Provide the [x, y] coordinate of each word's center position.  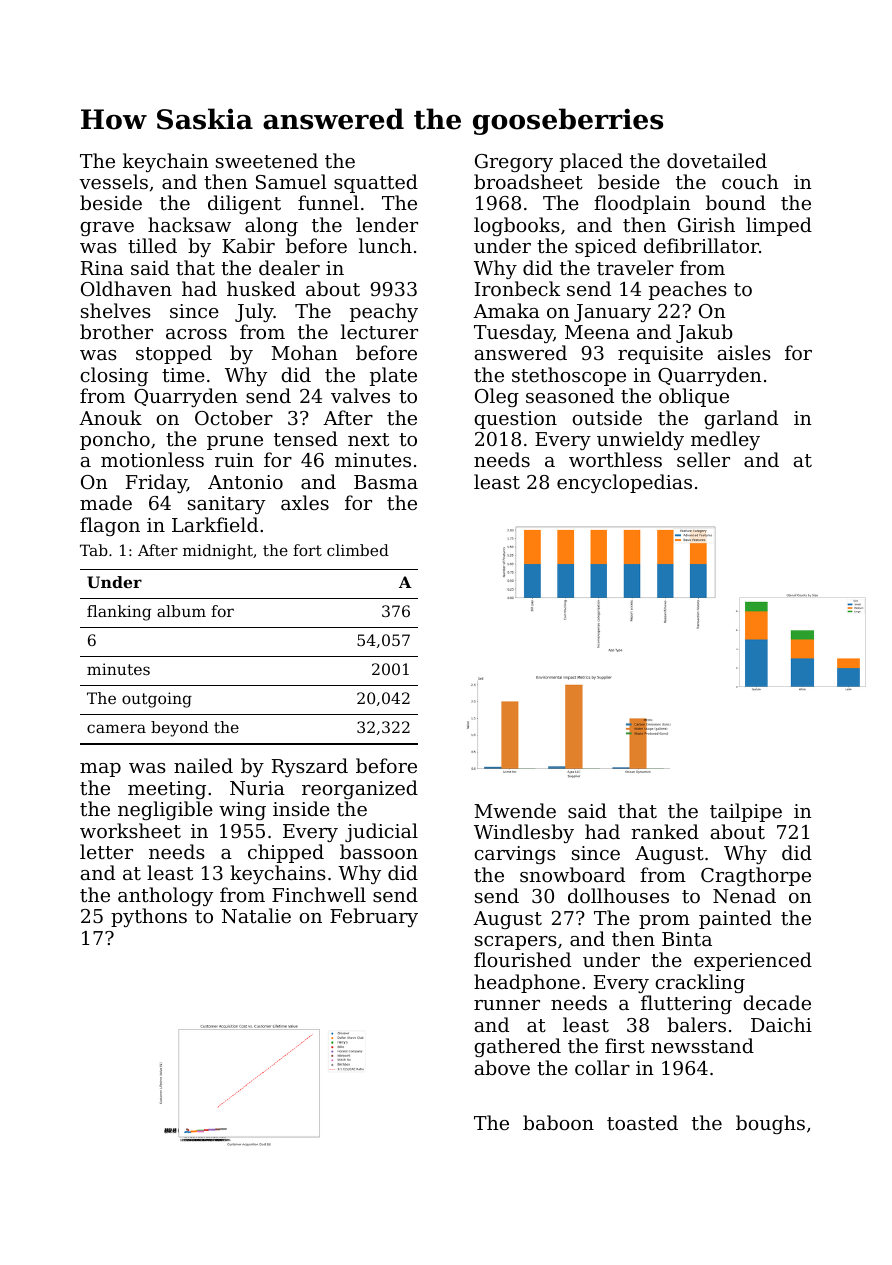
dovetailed [717, 160]
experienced [753, 961]
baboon [558, 1122]
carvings [515, 855]
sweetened [267, 160]
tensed [306, 438]
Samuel [291, 181]
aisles [744, 352]
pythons [149, 917]
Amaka [506, 310]
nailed [203, 765]
